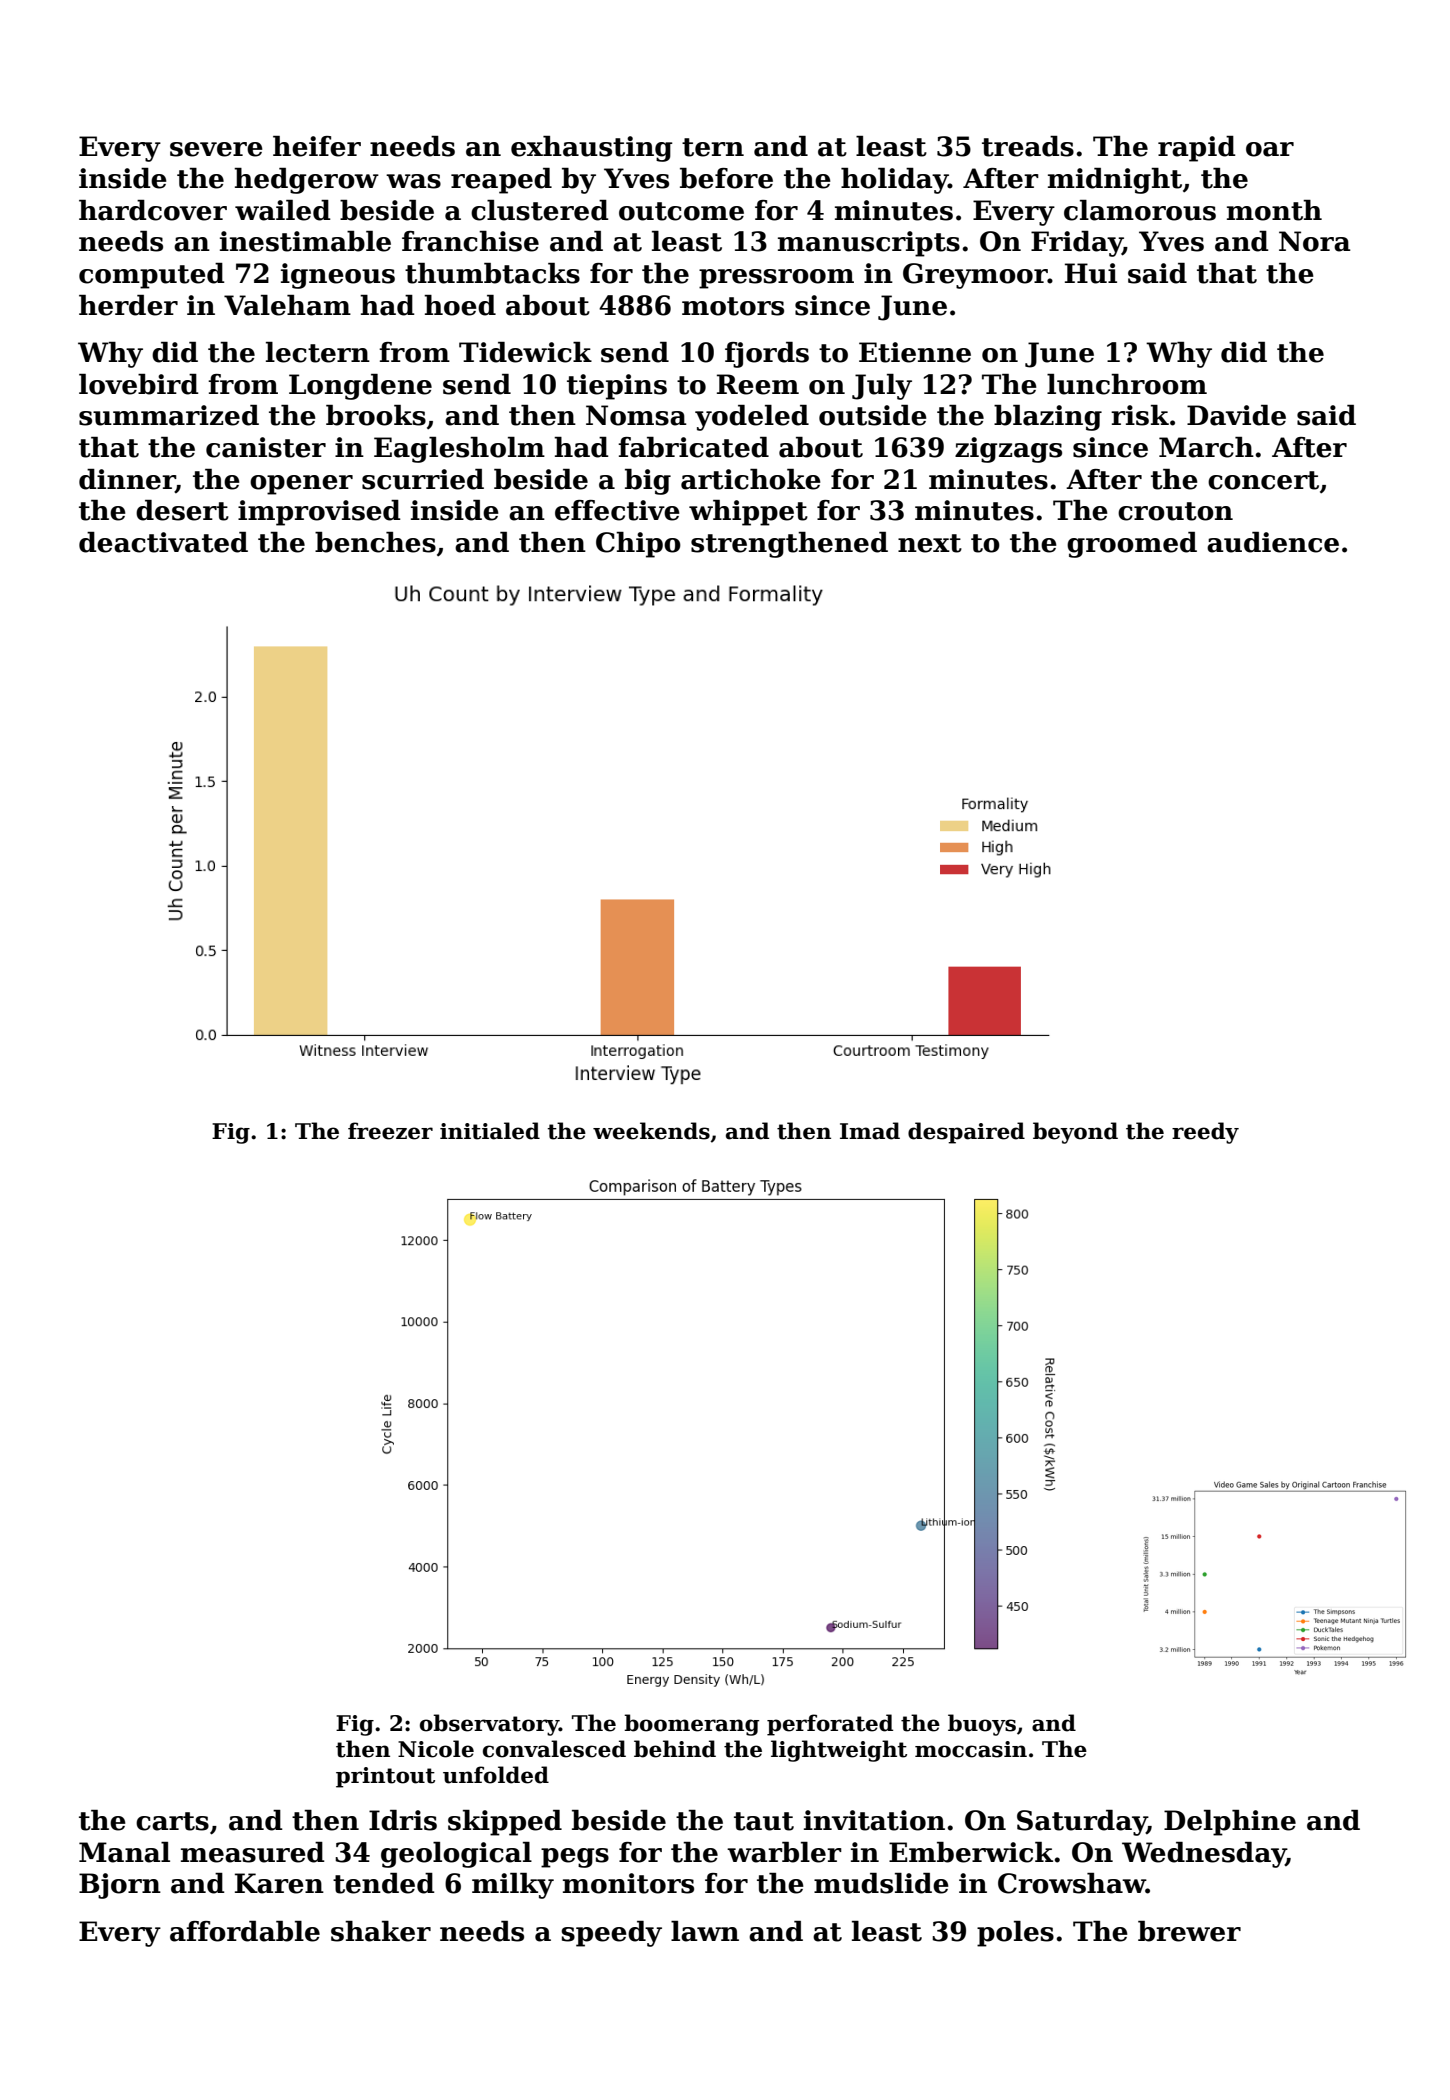  What do you see at coordinates (982, 1725) in the screenshot?
I see `buoys` at bounding box center [982, 1725].
